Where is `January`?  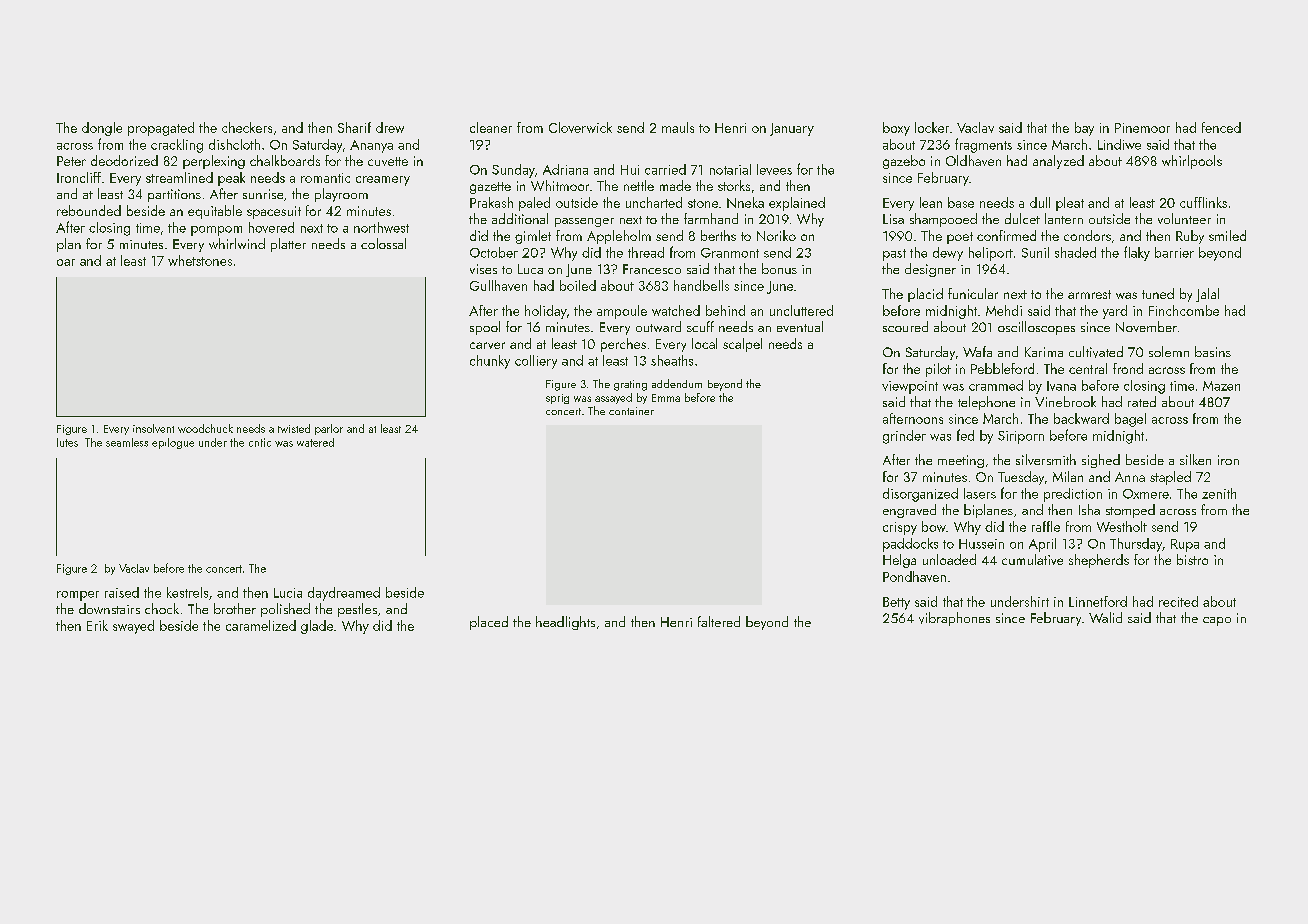
January is located at coordinates (792, 129).
